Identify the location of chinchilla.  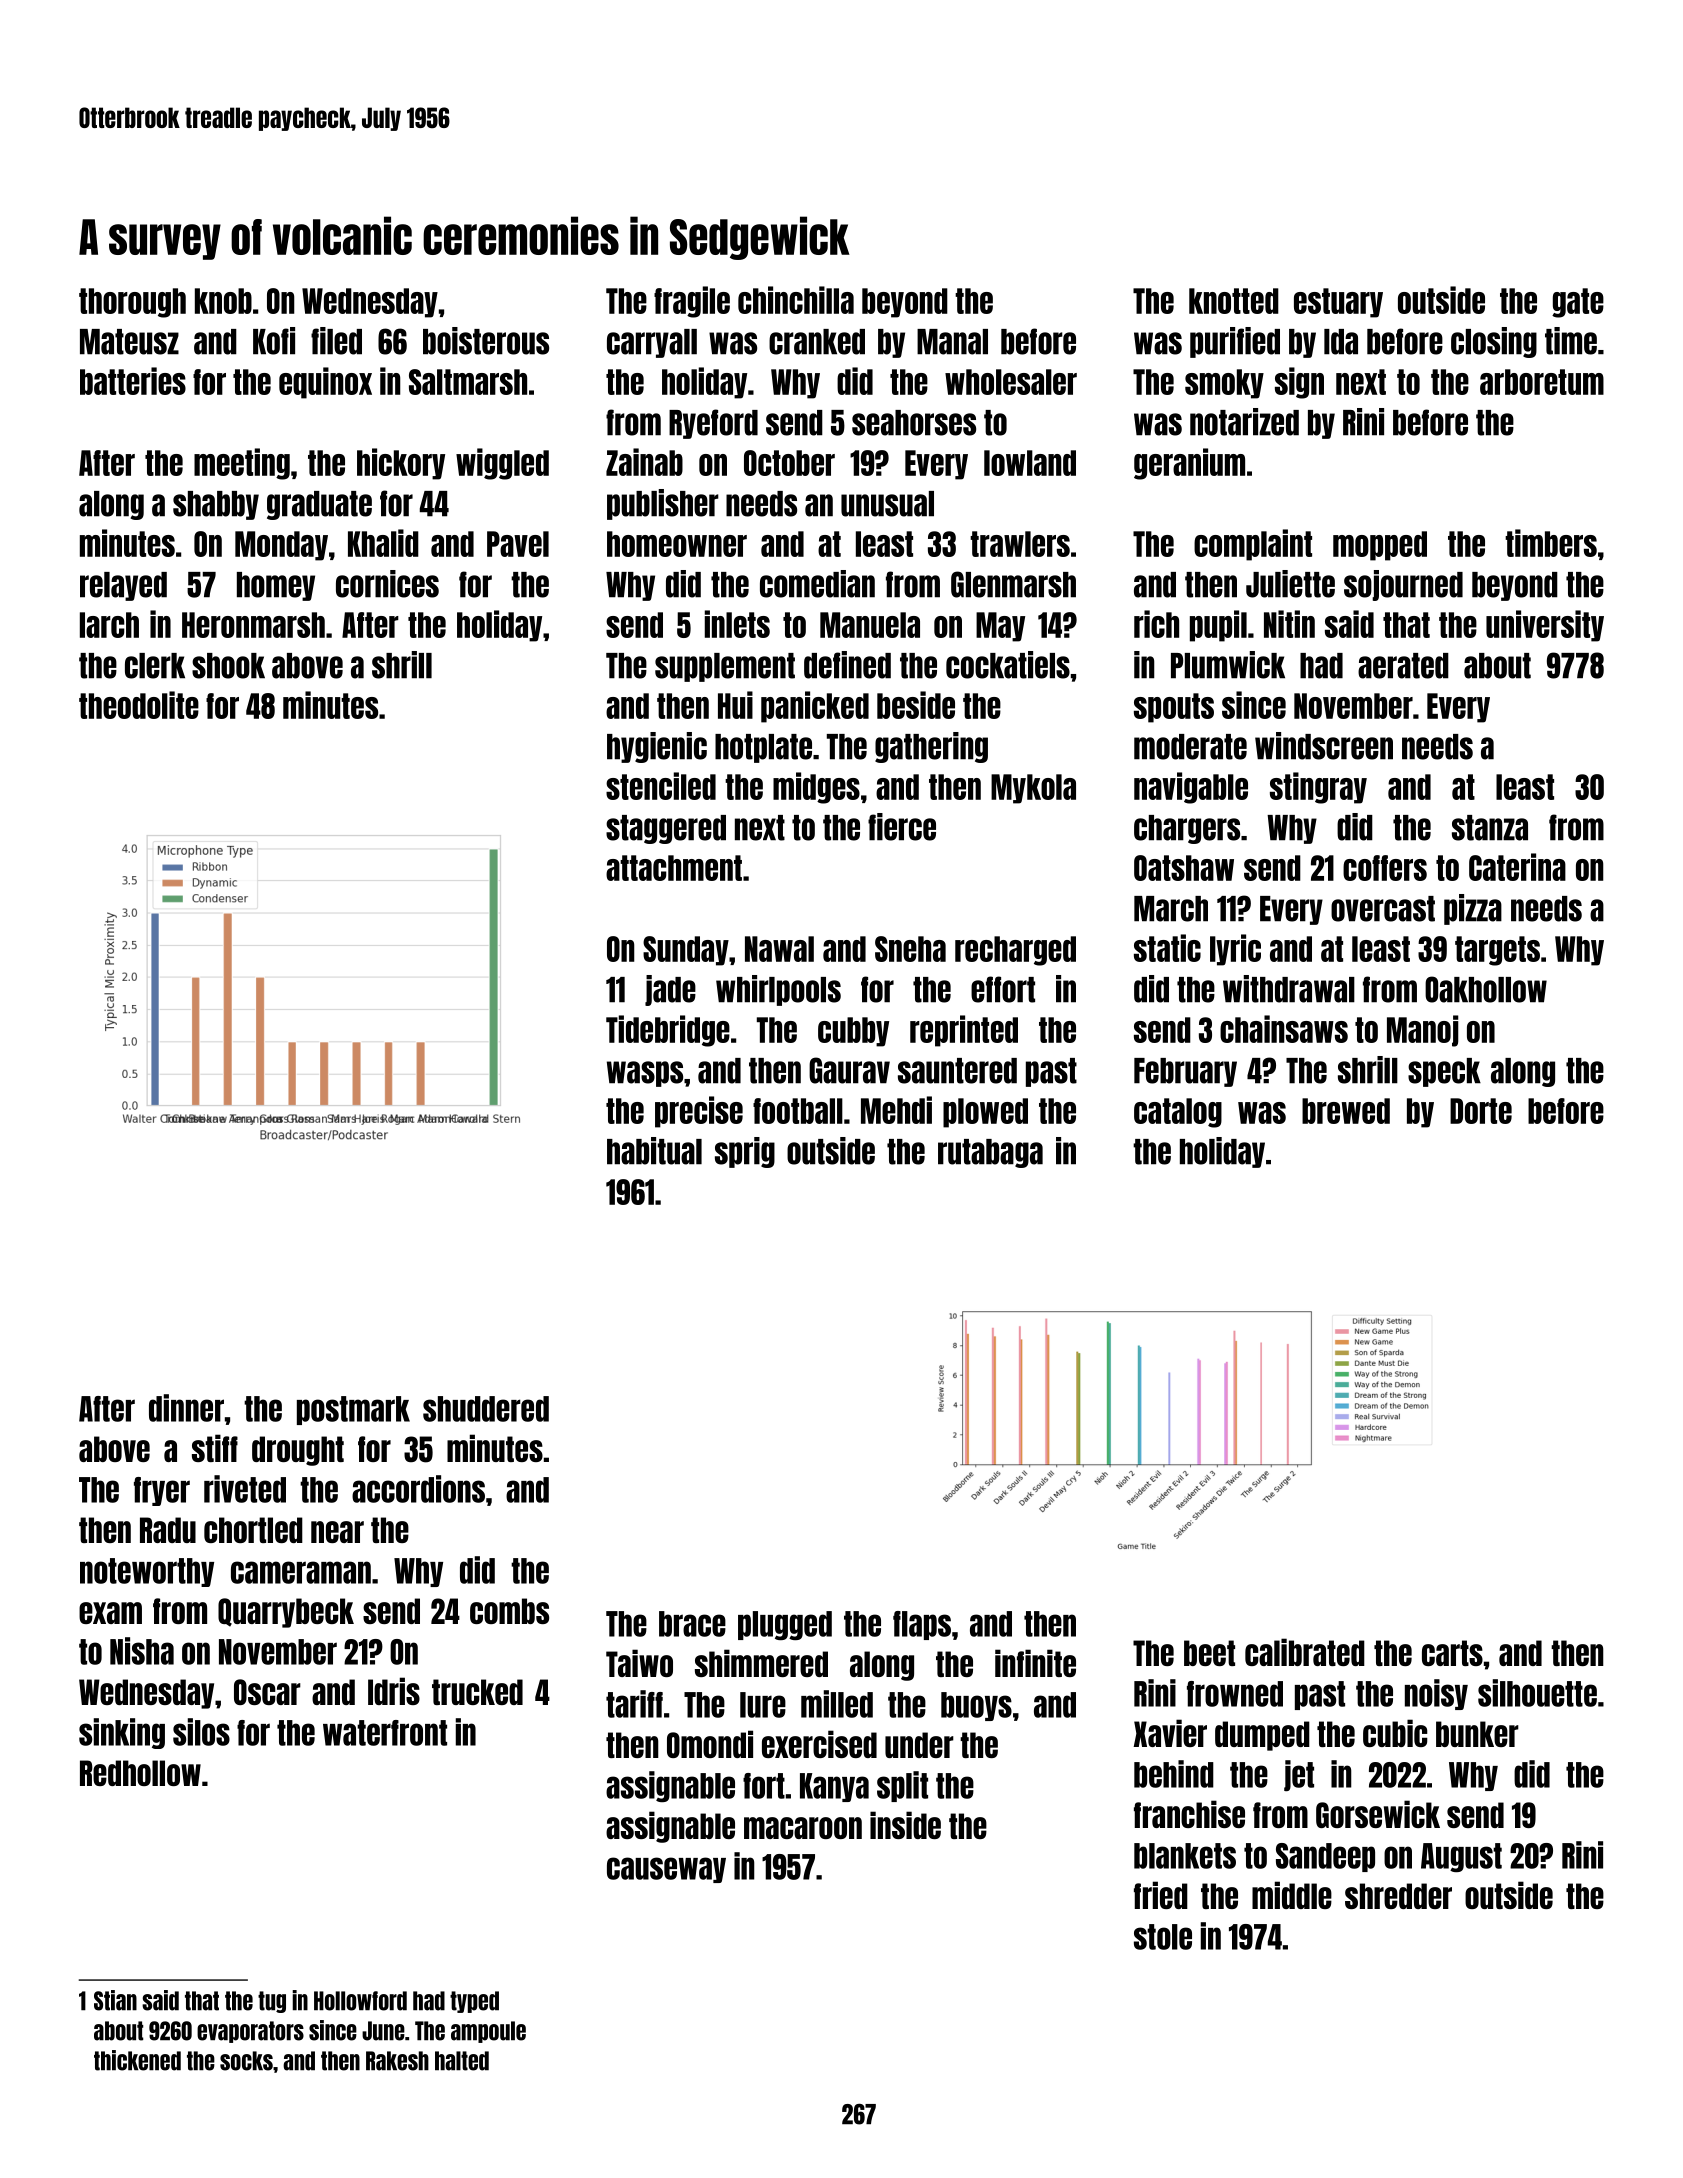
(796, 300).
